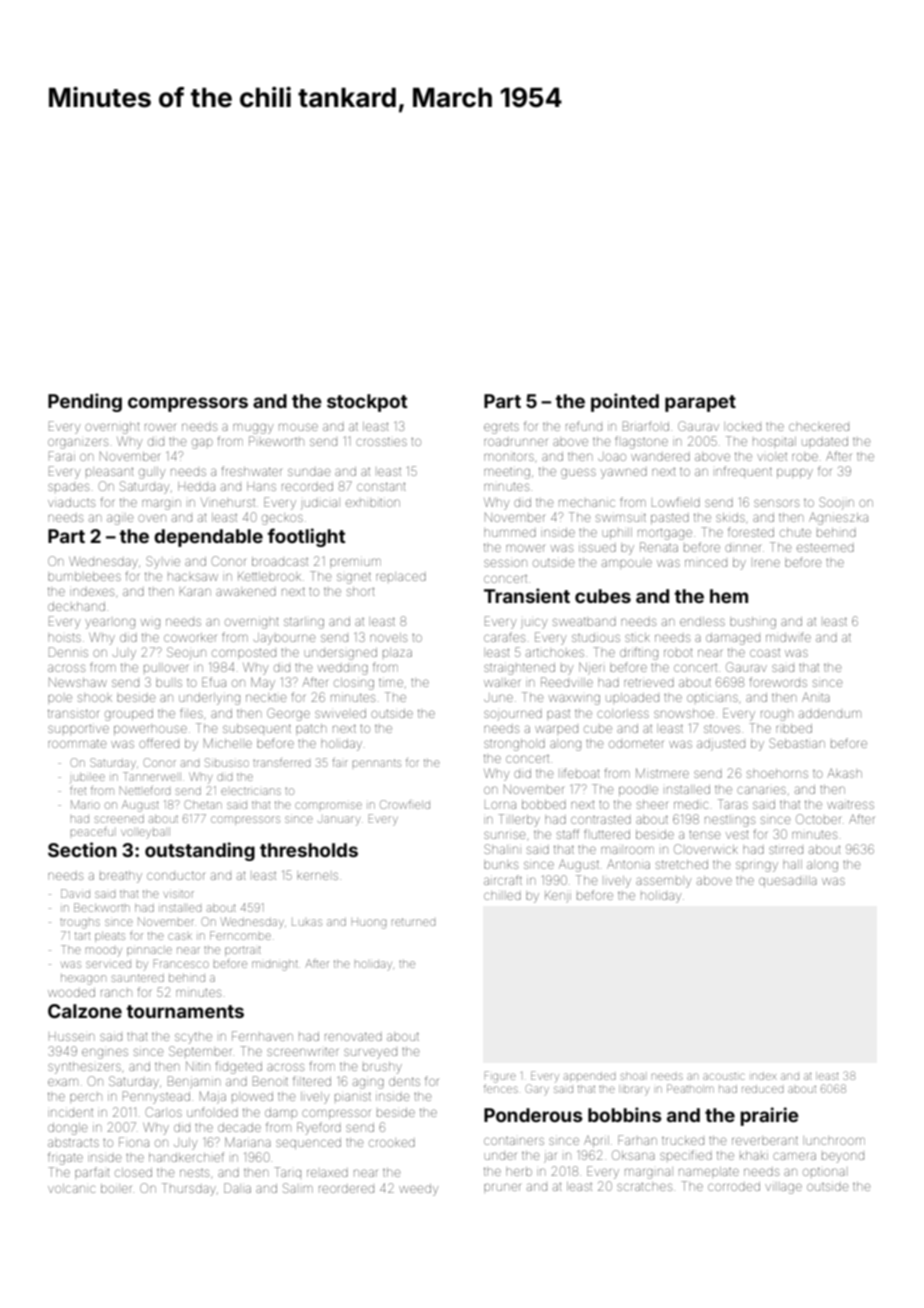  Describe the element at coordinates (381, 486) in the image. I see `constant` at that location.
